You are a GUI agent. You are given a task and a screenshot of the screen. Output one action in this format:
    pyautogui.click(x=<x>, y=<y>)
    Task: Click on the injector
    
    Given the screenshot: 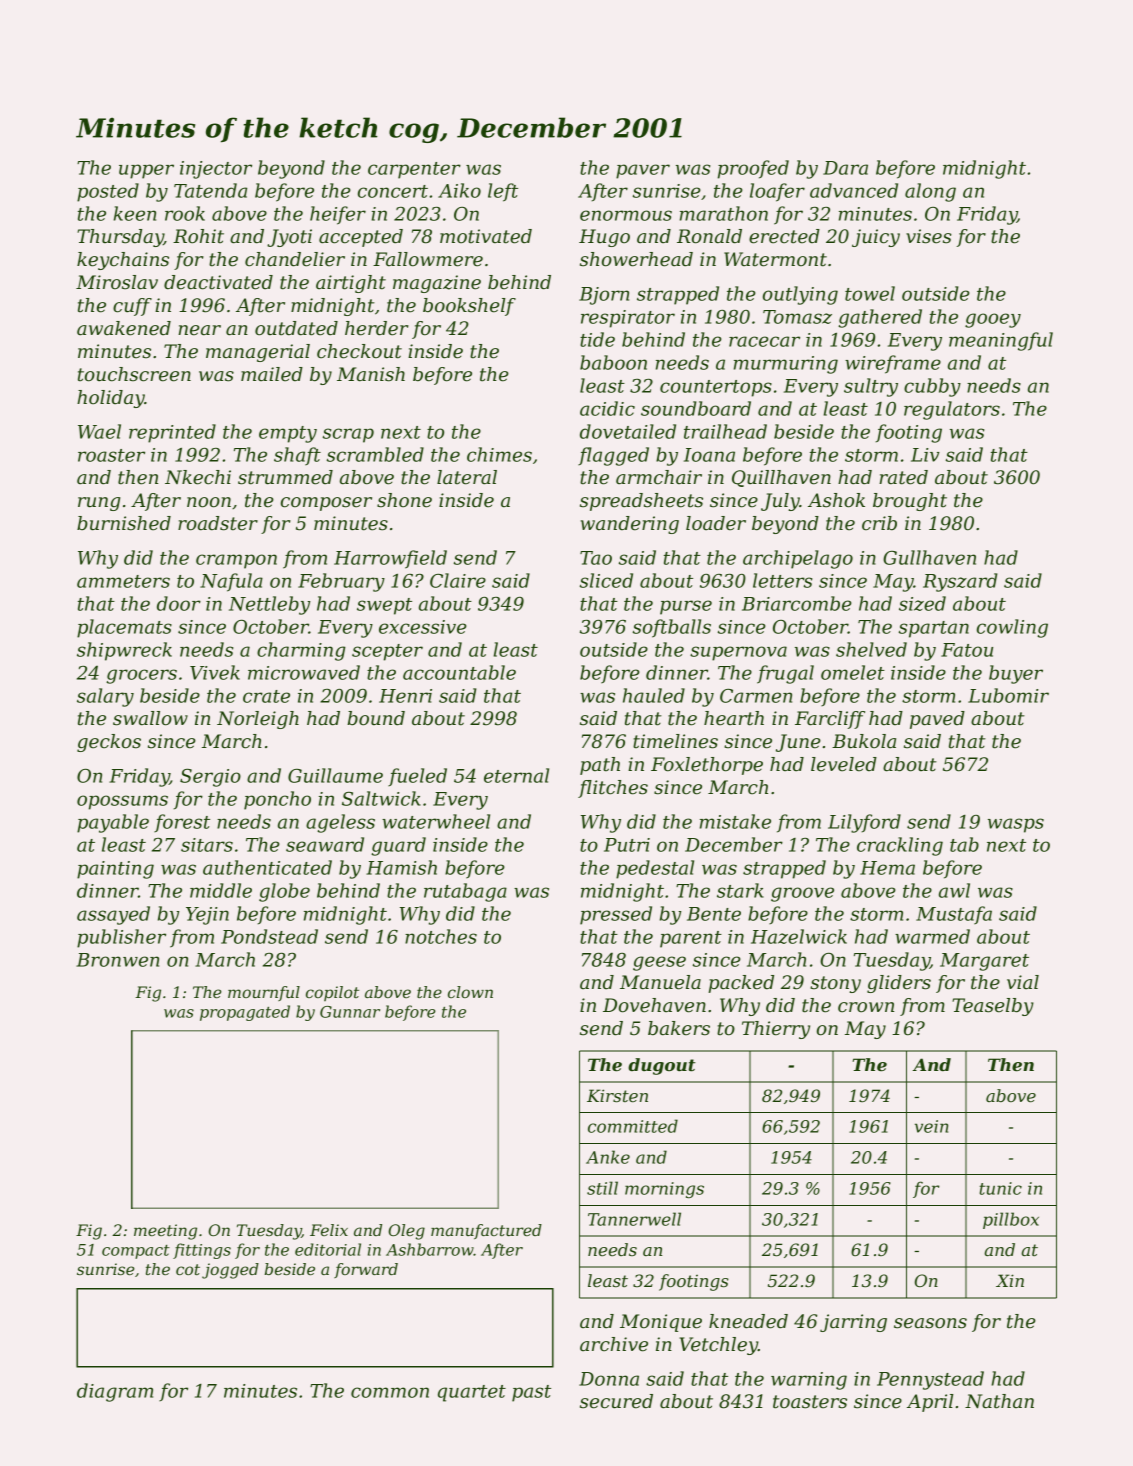 What is the action you would take?
    pyautogui.click(x=216, y=170)
